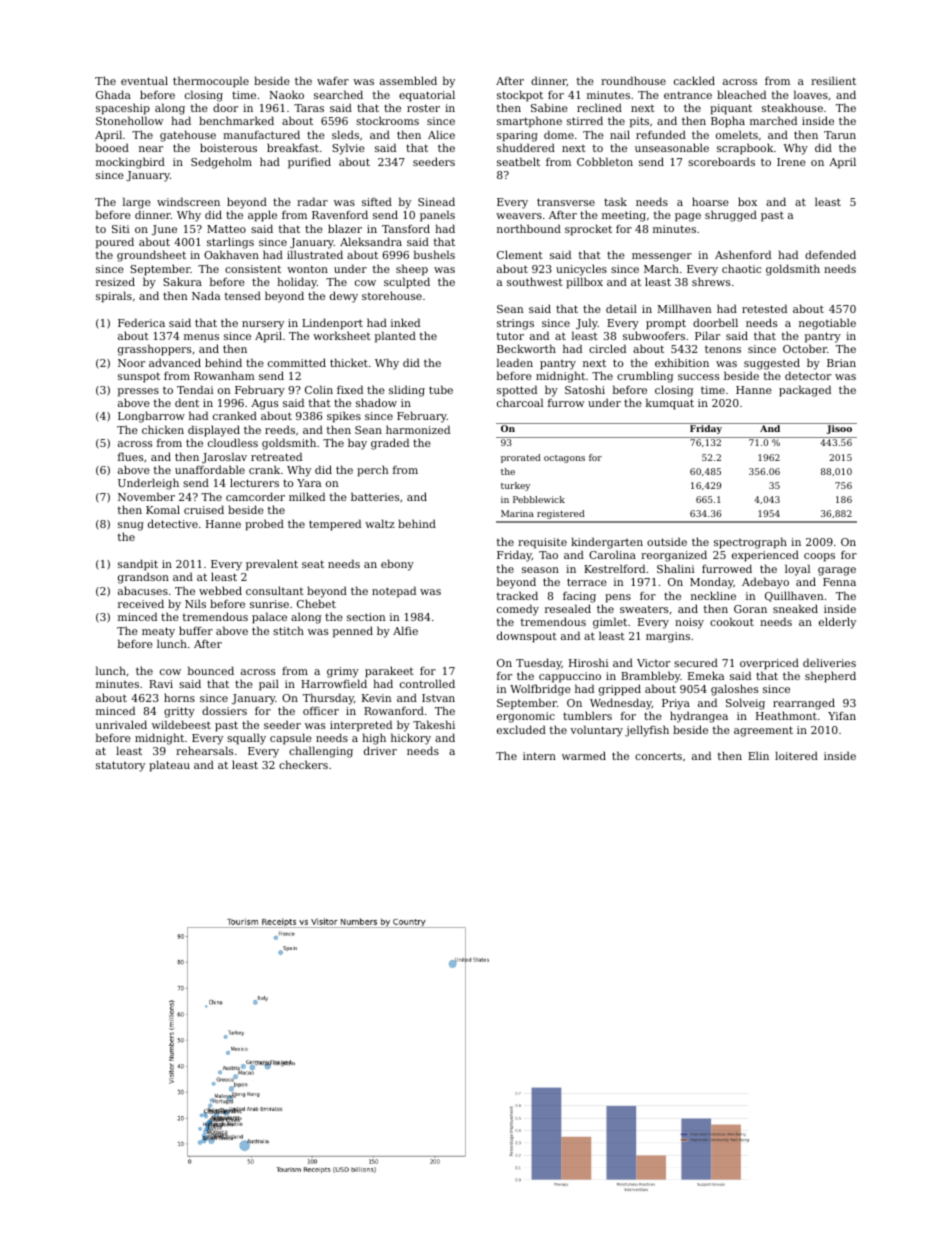  I want to click on cackled, so click(694, 80).
